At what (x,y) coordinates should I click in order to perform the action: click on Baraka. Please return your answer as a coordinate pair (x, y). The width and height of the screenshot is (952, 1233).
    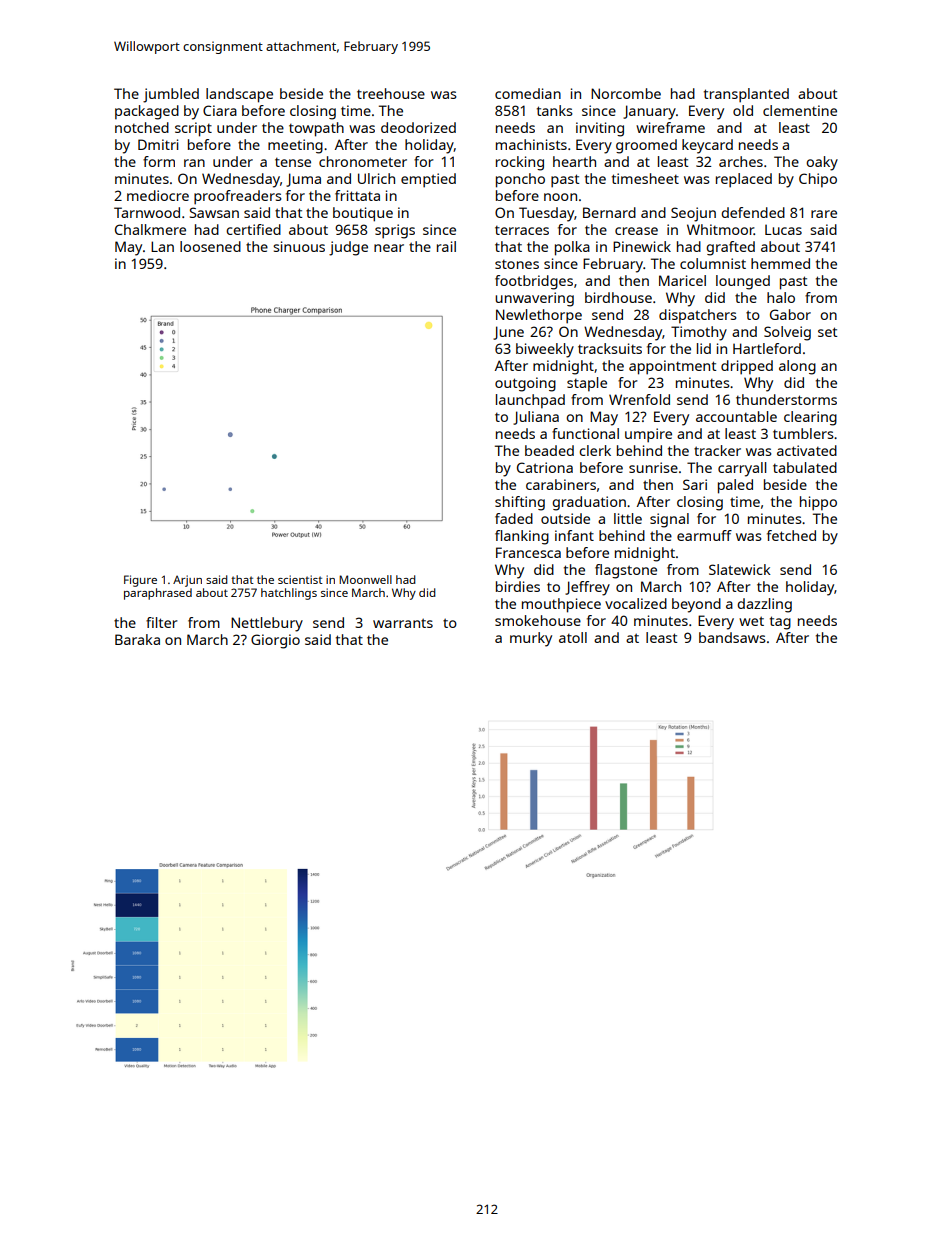
    Looking at the image, I should click on (137, 639).
